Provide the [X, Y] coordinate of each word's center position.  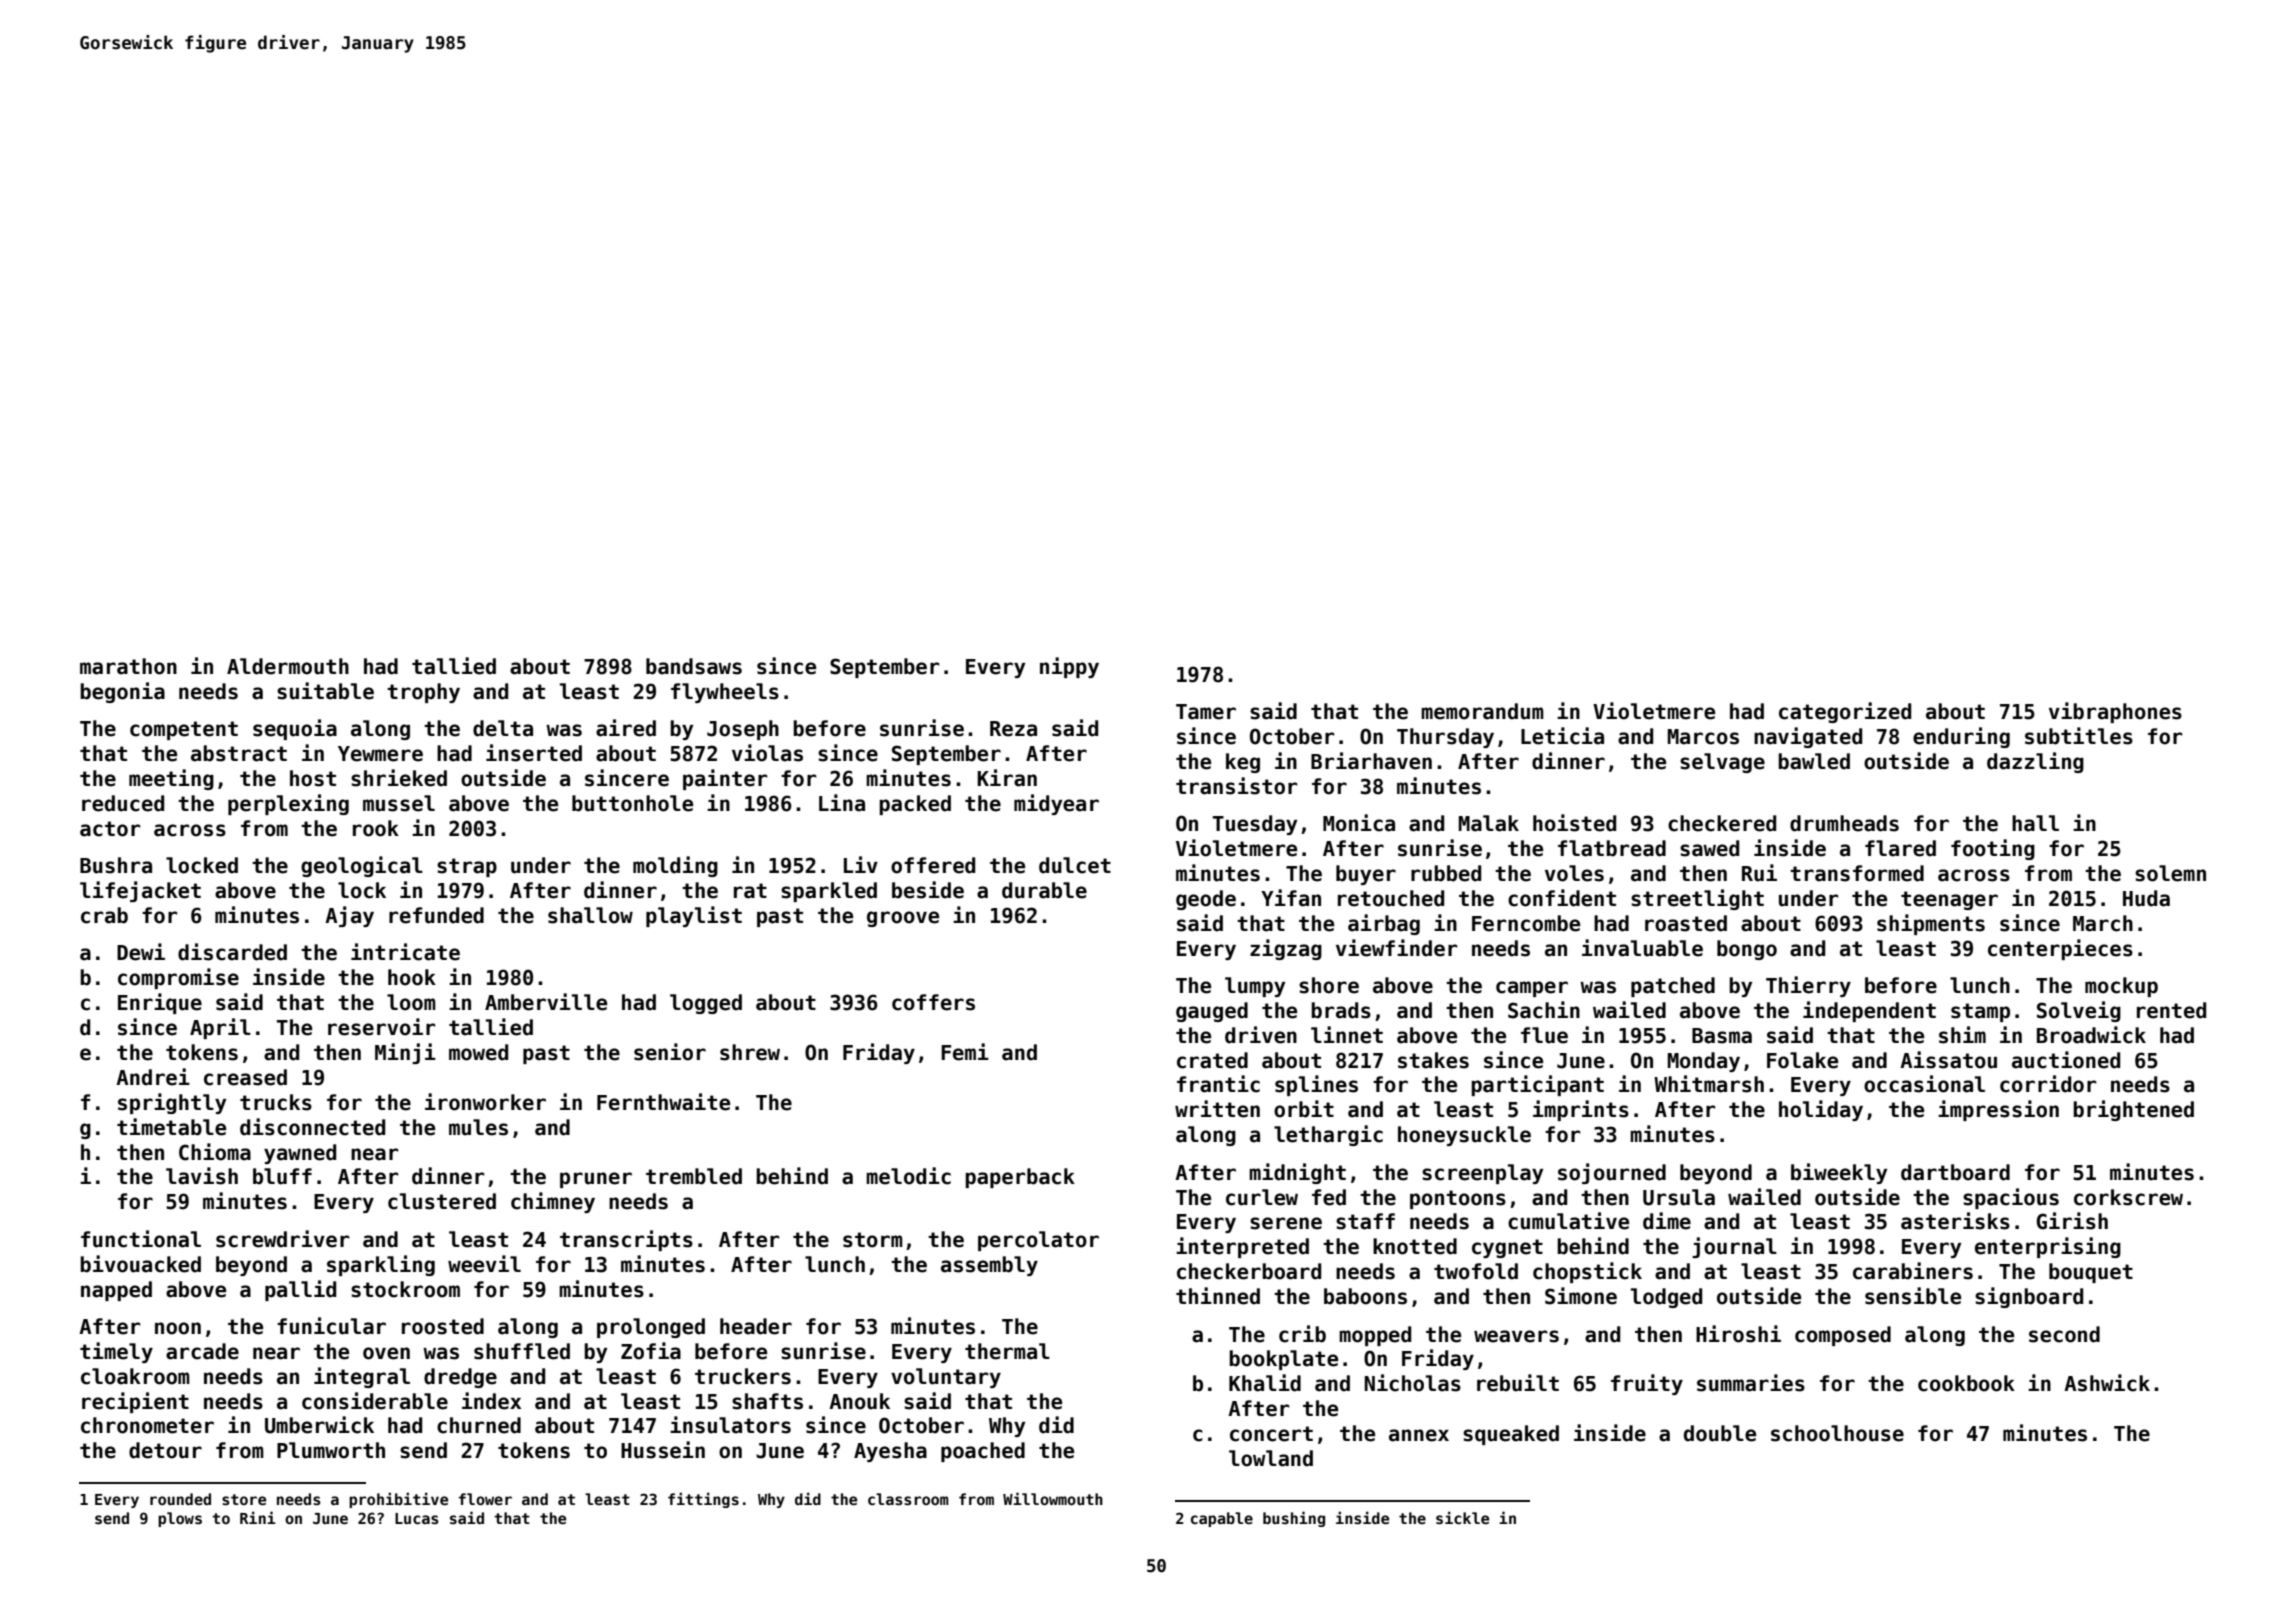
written [1217, 1109]
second [2064, 1334]
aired [626, 728]
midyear [1056, 804]
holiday [1821, 1110]
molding [675, 866]
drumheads [1844, 823]
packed [915, 805]
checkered [1722, 823]
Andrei [153, 1077]
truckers [743, 1376]
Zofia [651, 1351]
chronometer [147, 1425]
